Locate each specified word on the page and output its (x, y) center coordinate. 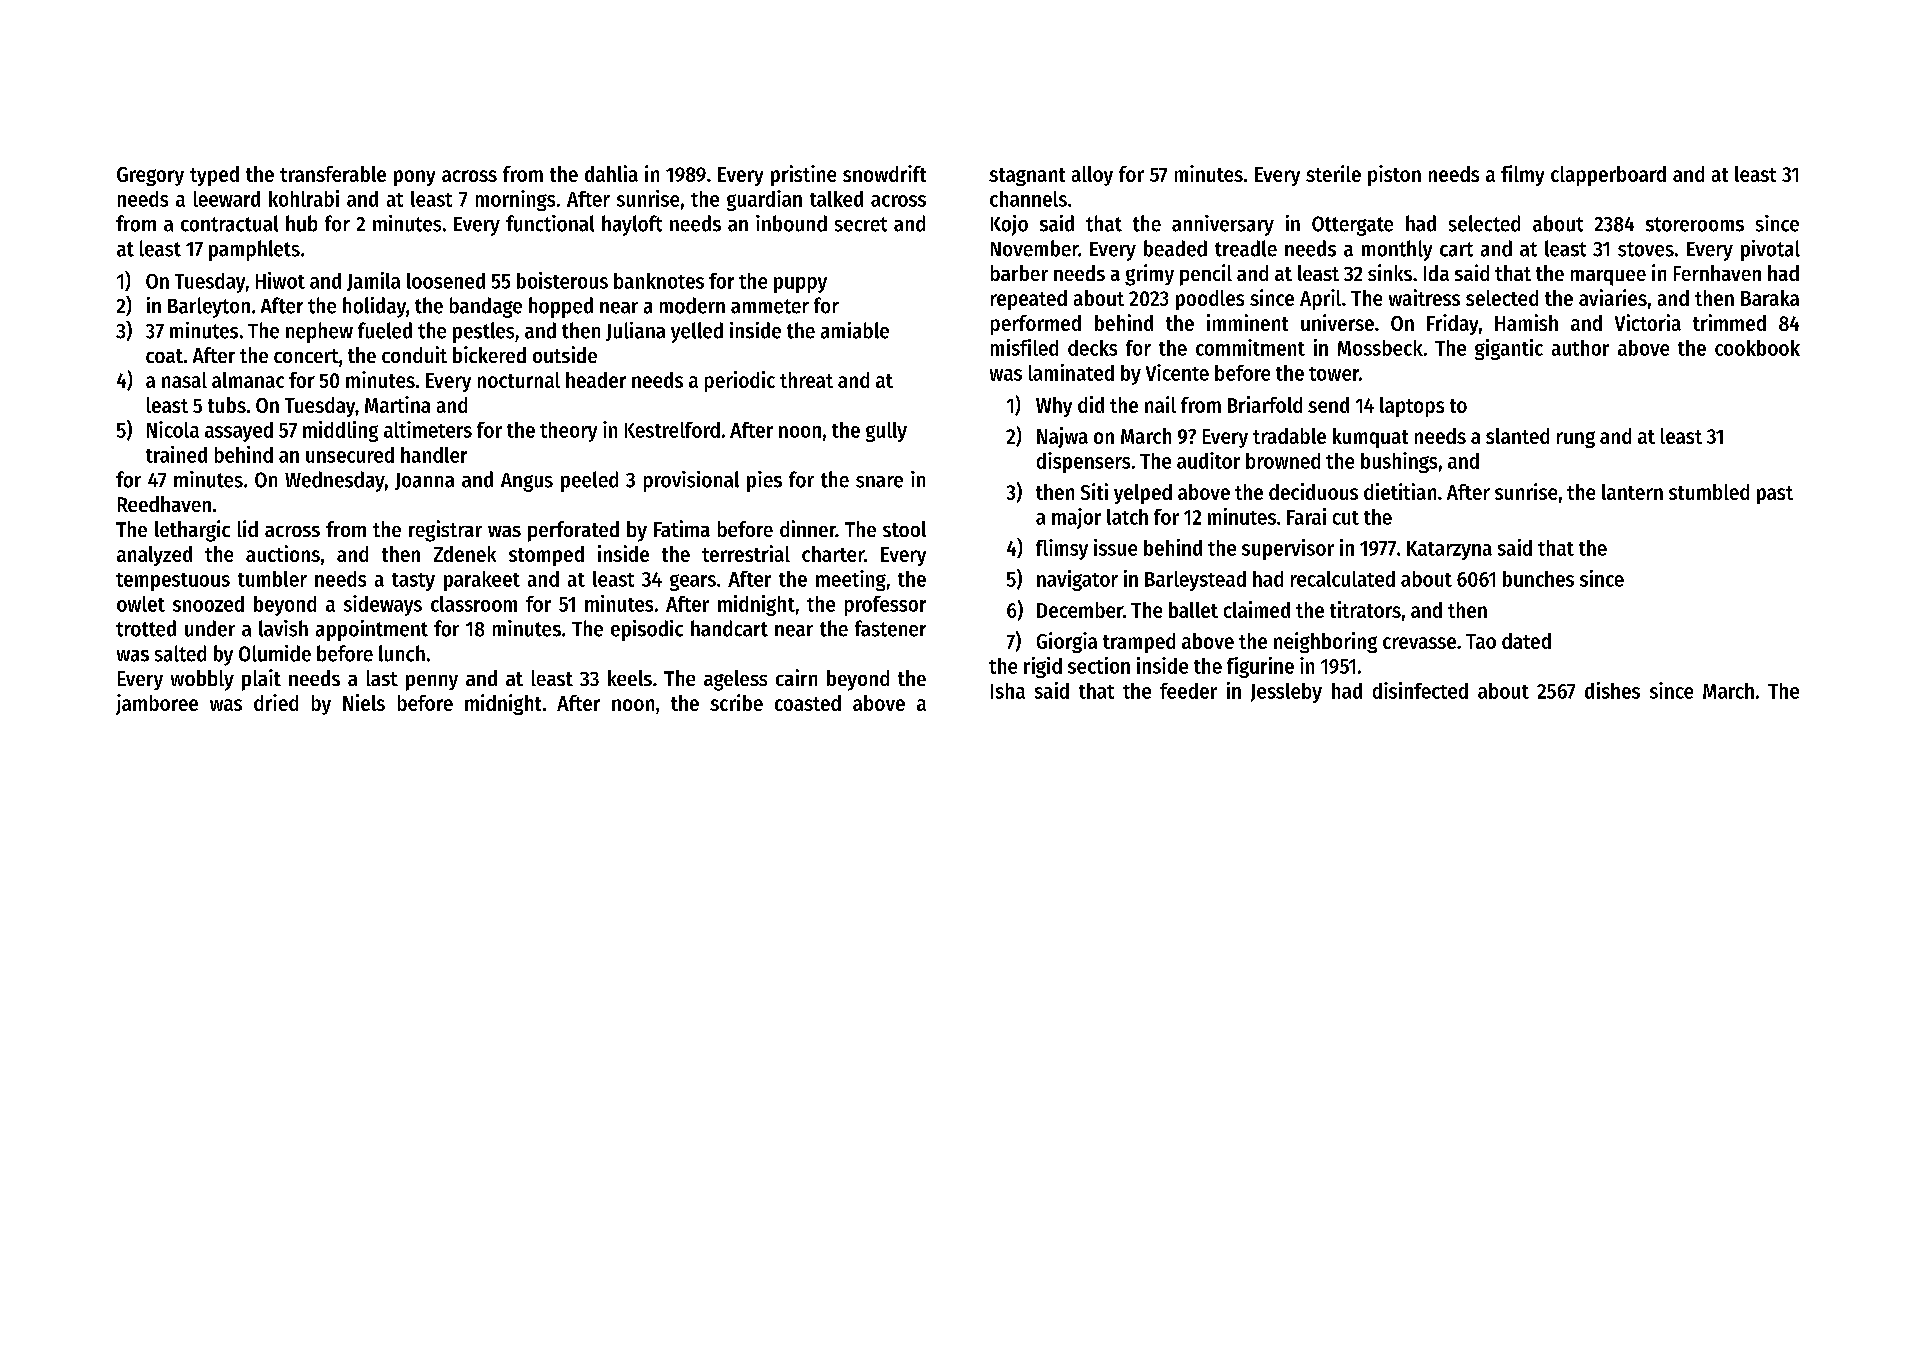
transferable (333, 174)
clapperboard (1608, 176)
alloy (1092, 176)
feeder (1188, 691)
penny (432, 683)
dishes (1612, 690)
